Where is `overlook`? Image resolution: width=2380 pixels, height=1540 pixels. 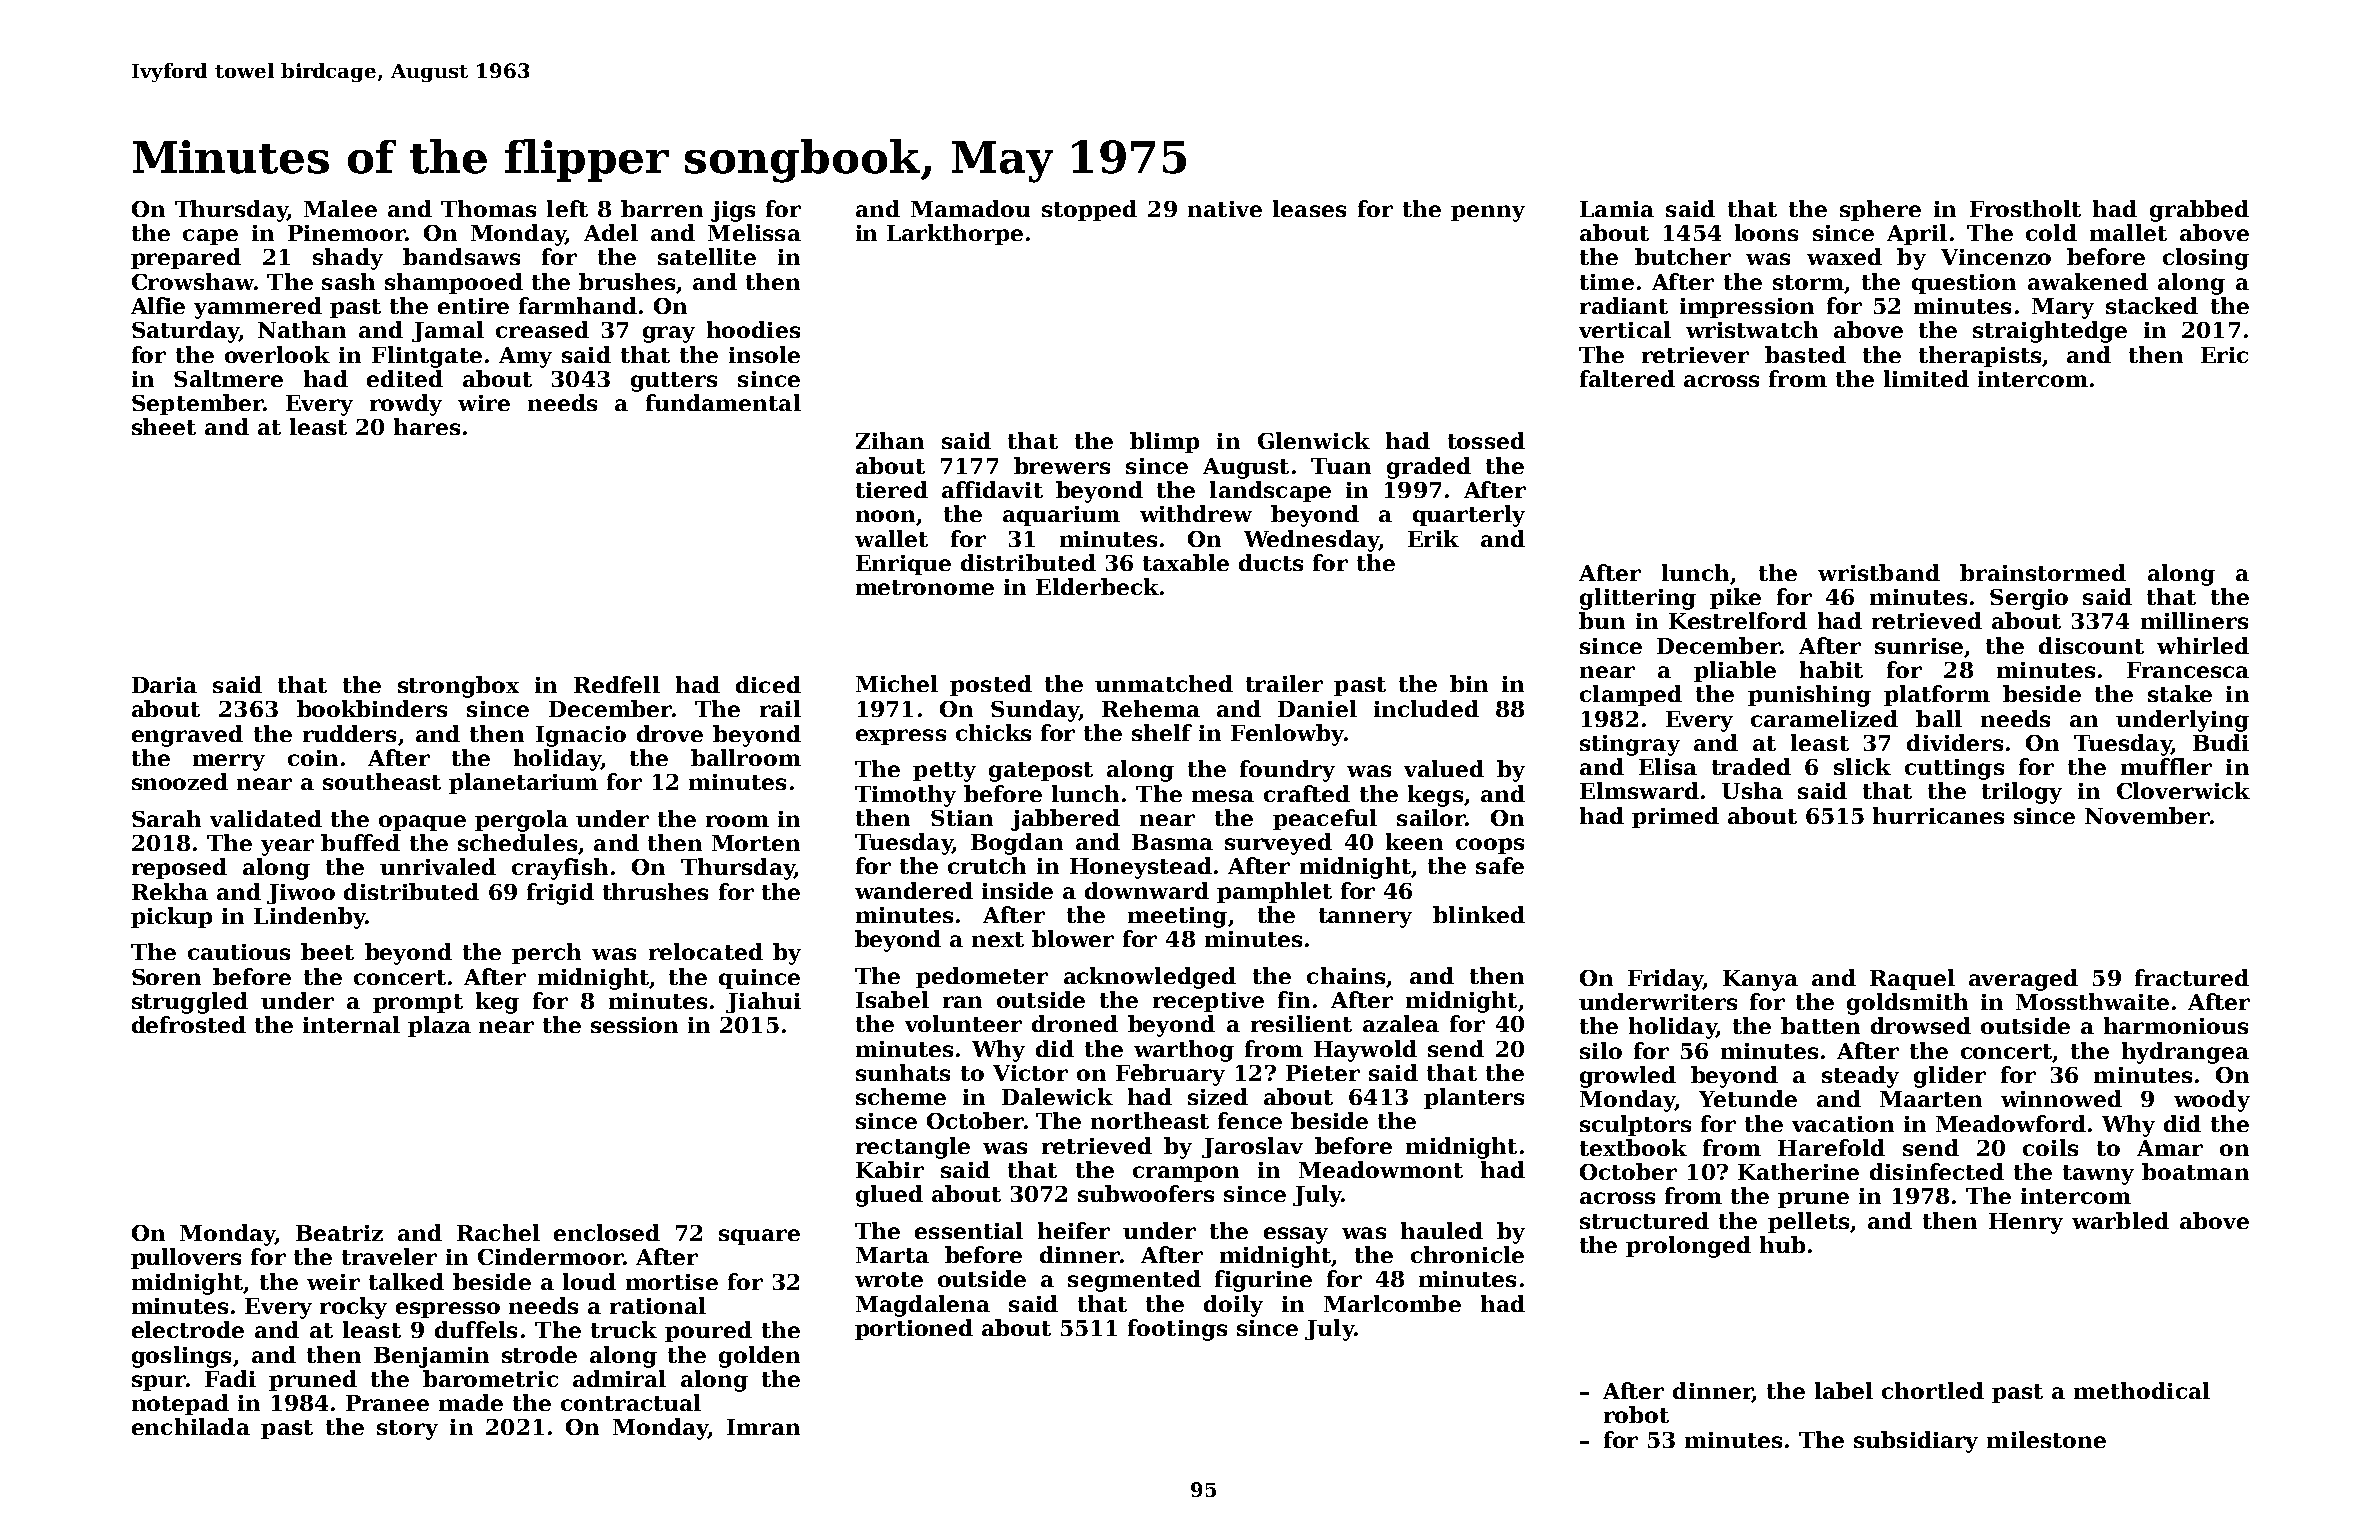 overlook is located at coordinates (277, 354).
